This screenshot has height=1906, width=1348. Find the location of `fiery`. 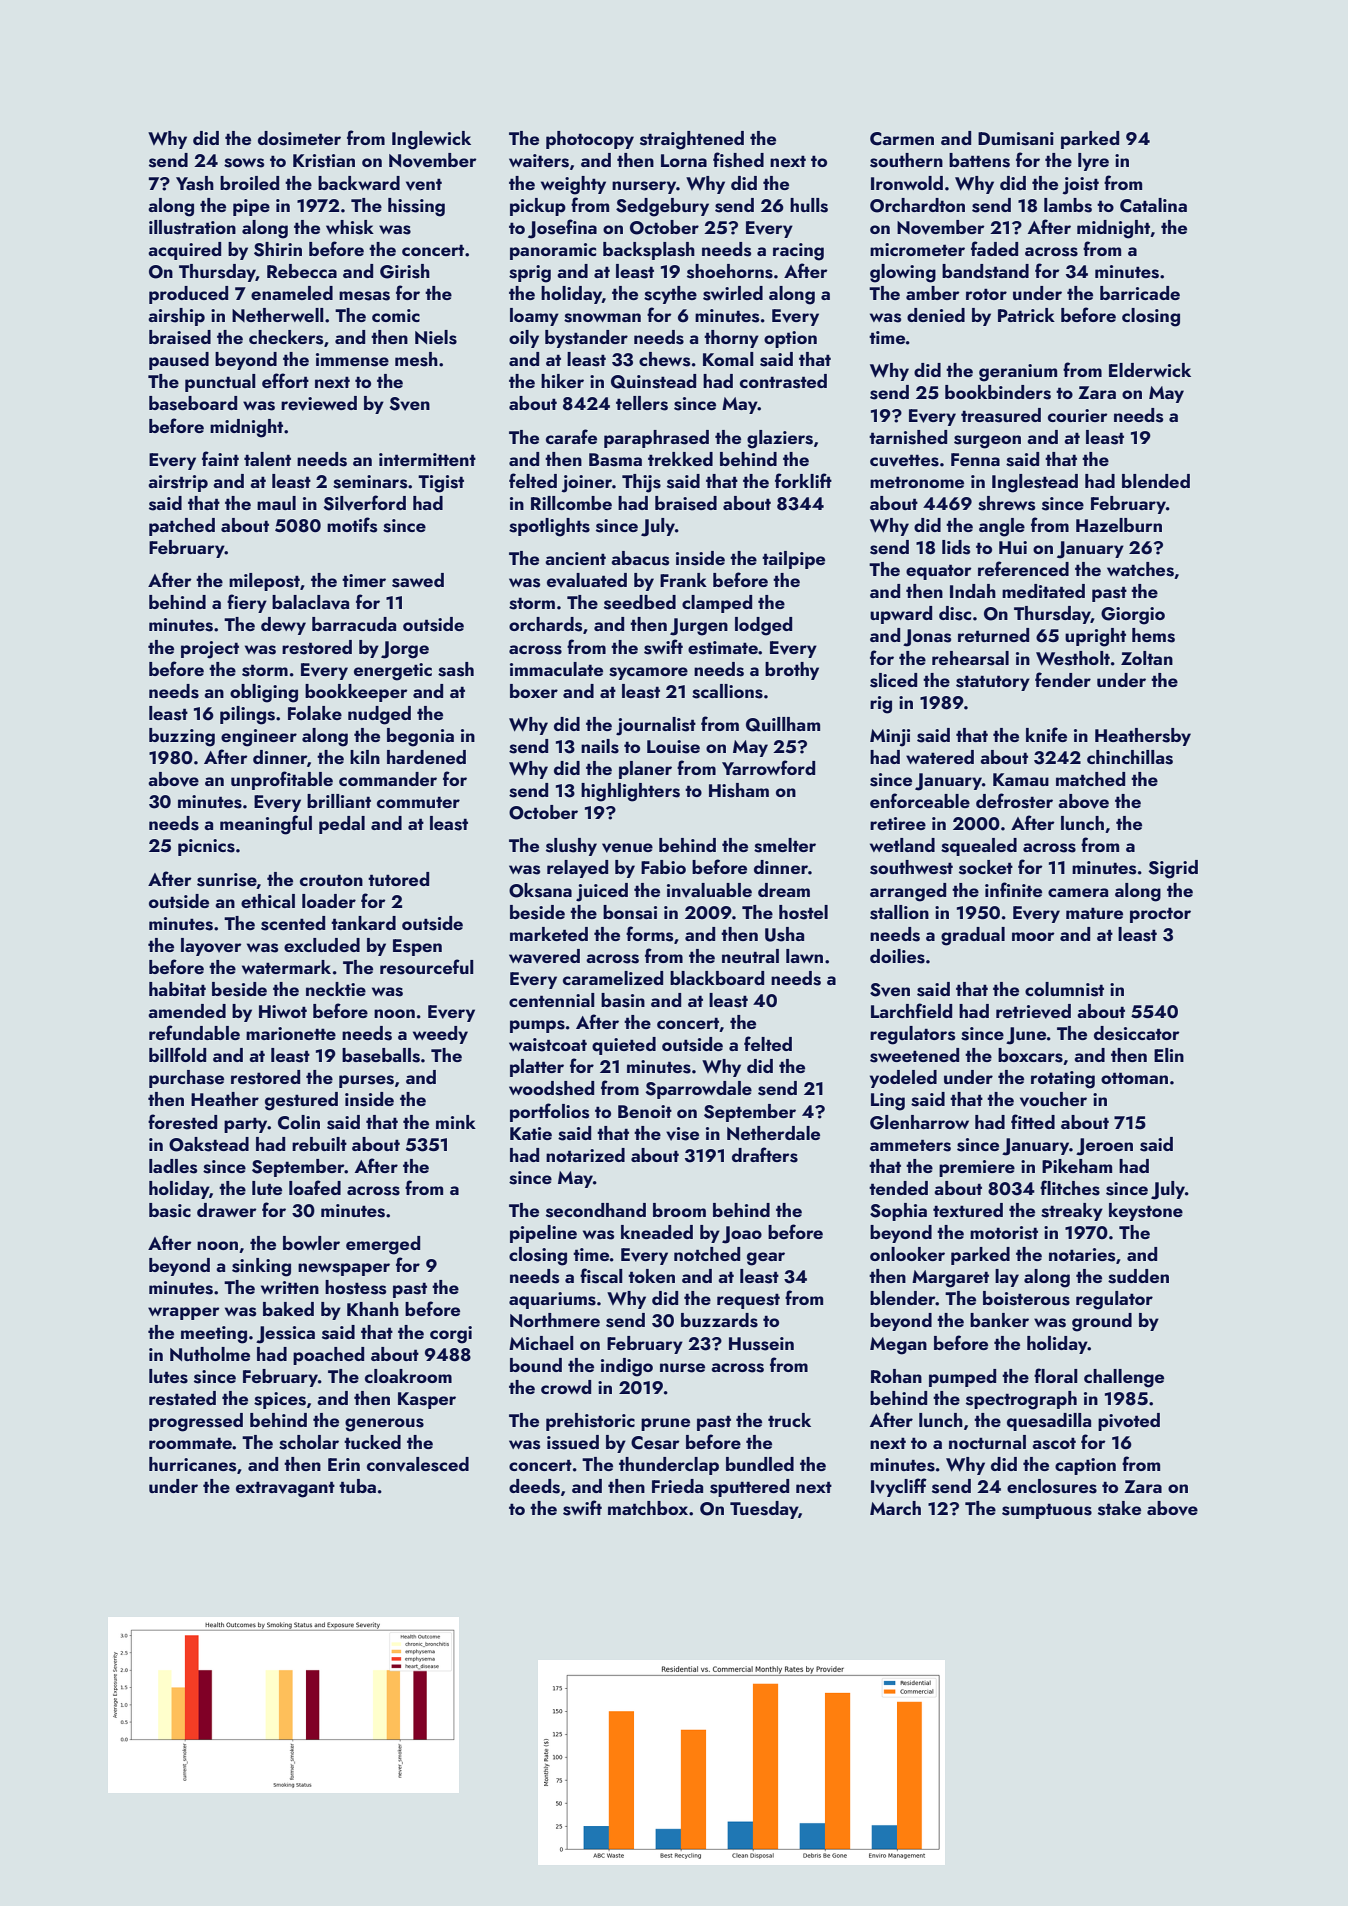

fiery is located at coordinates (247, 603).
